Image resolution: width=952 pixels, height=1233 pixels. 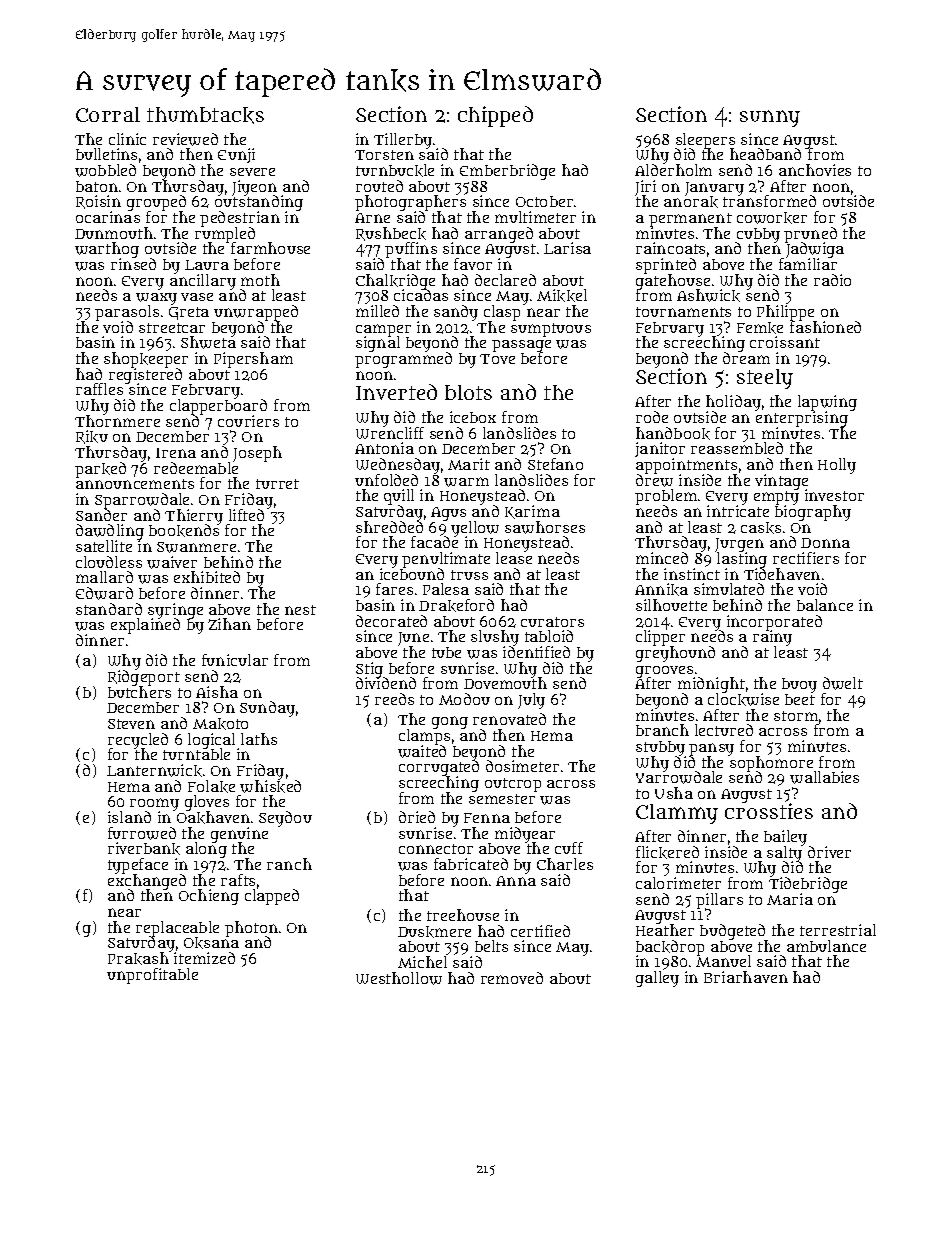 I want to click on stubby, so click(x=660, y=748).
